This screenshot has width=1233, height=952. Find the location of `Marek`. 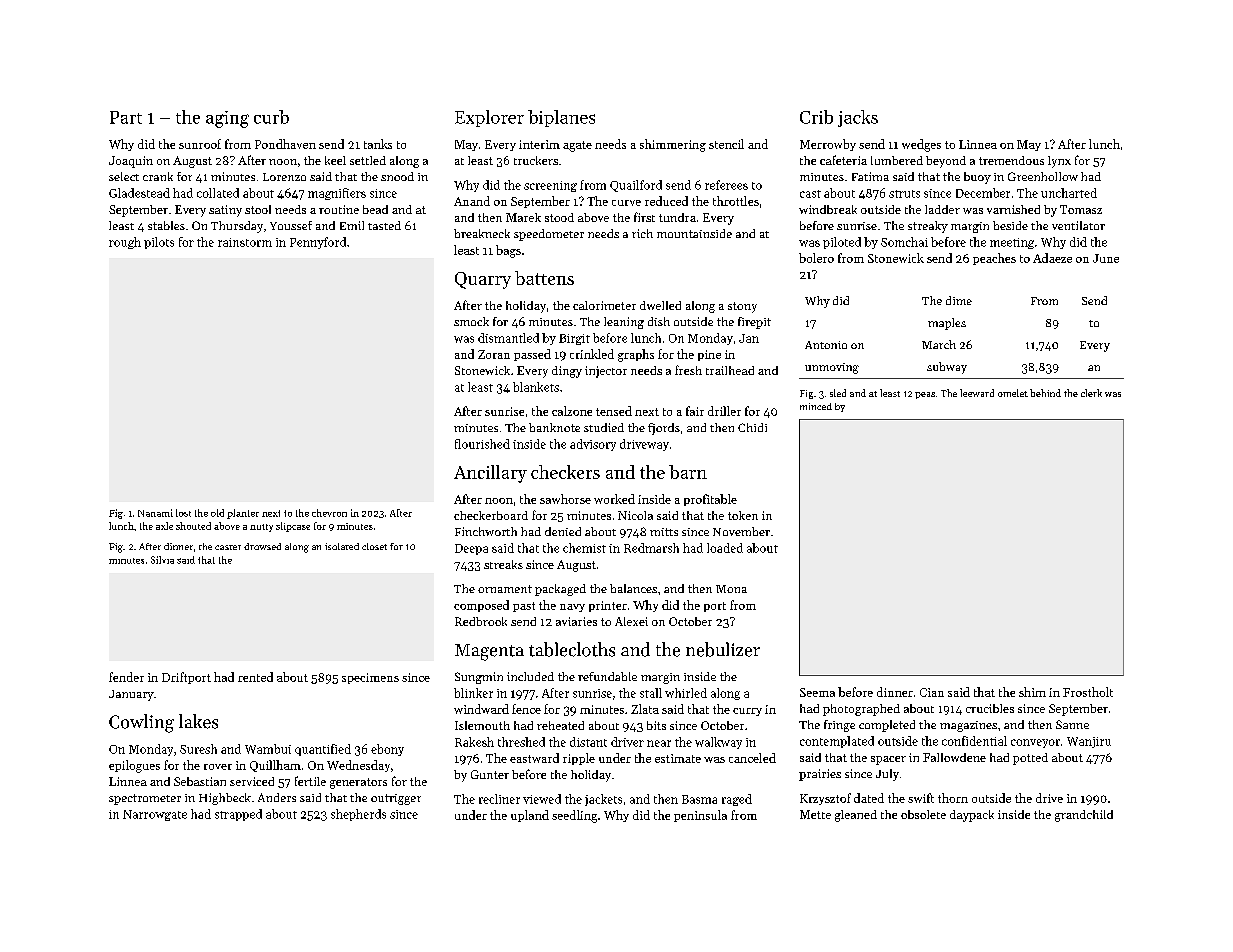

Marek is located at coordinates (523, 217).
